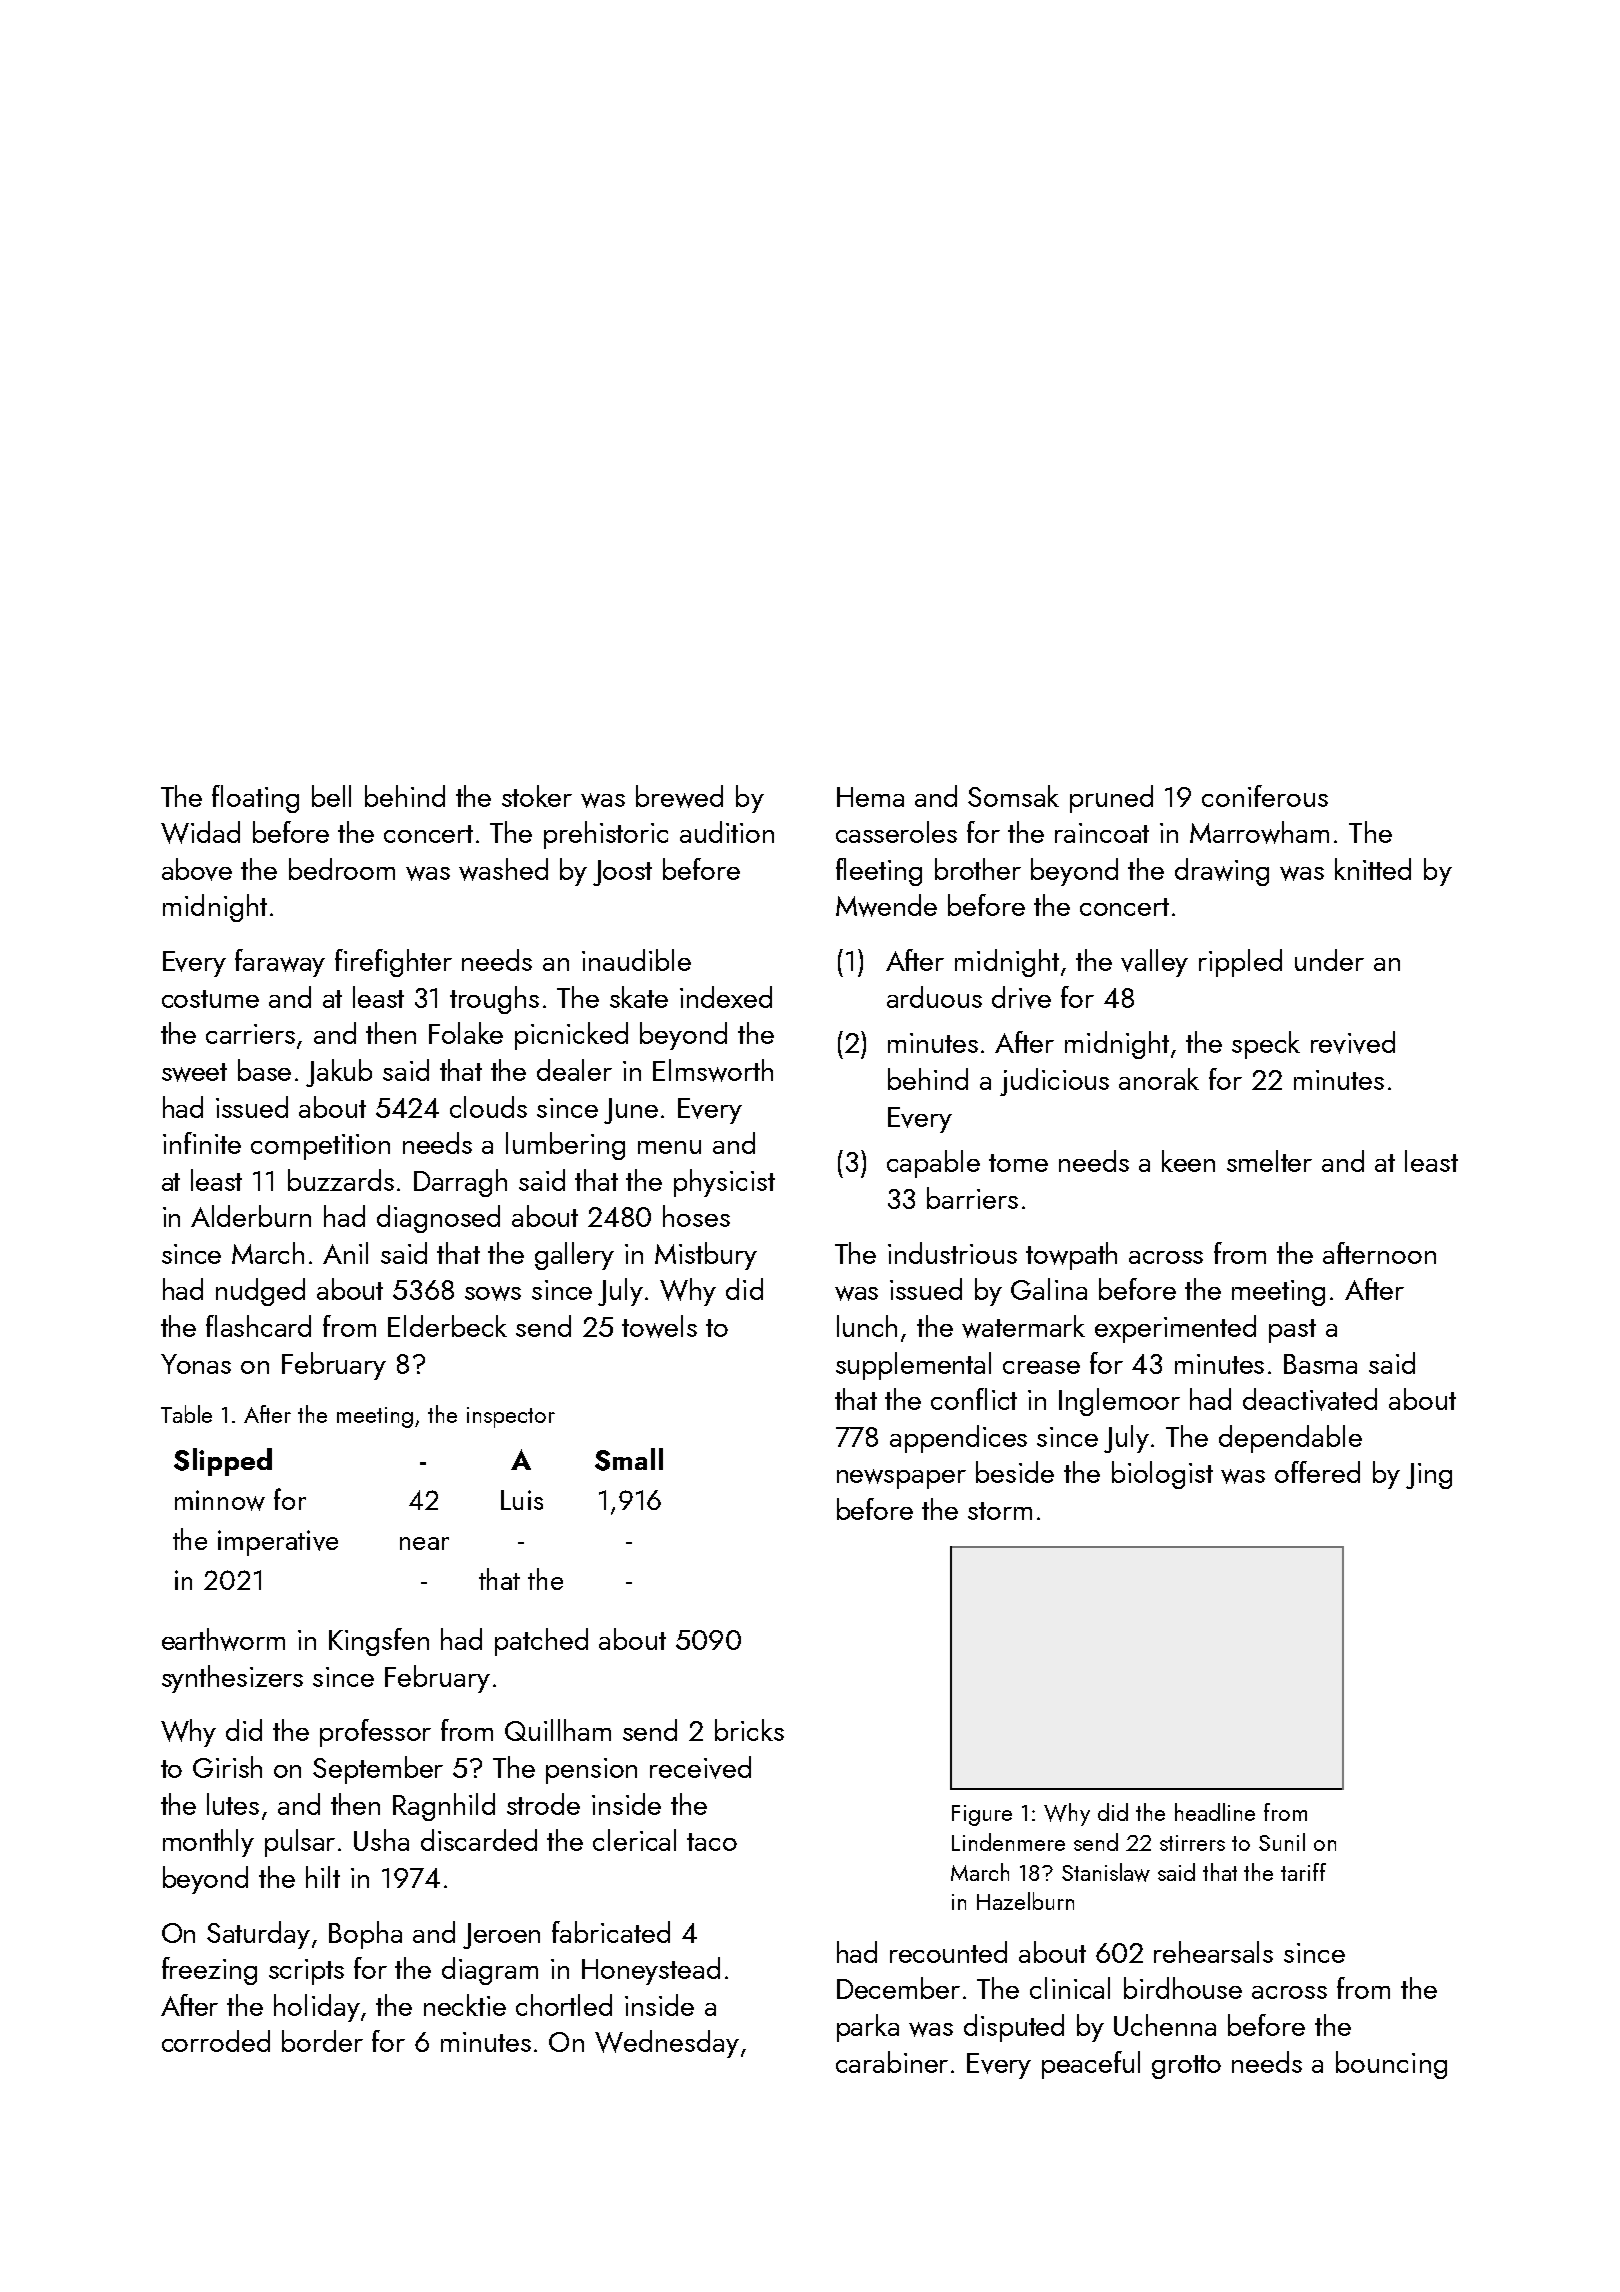 This document has width=1620, height=2292. I want to click on stirrers, so click(1192, 1843).
